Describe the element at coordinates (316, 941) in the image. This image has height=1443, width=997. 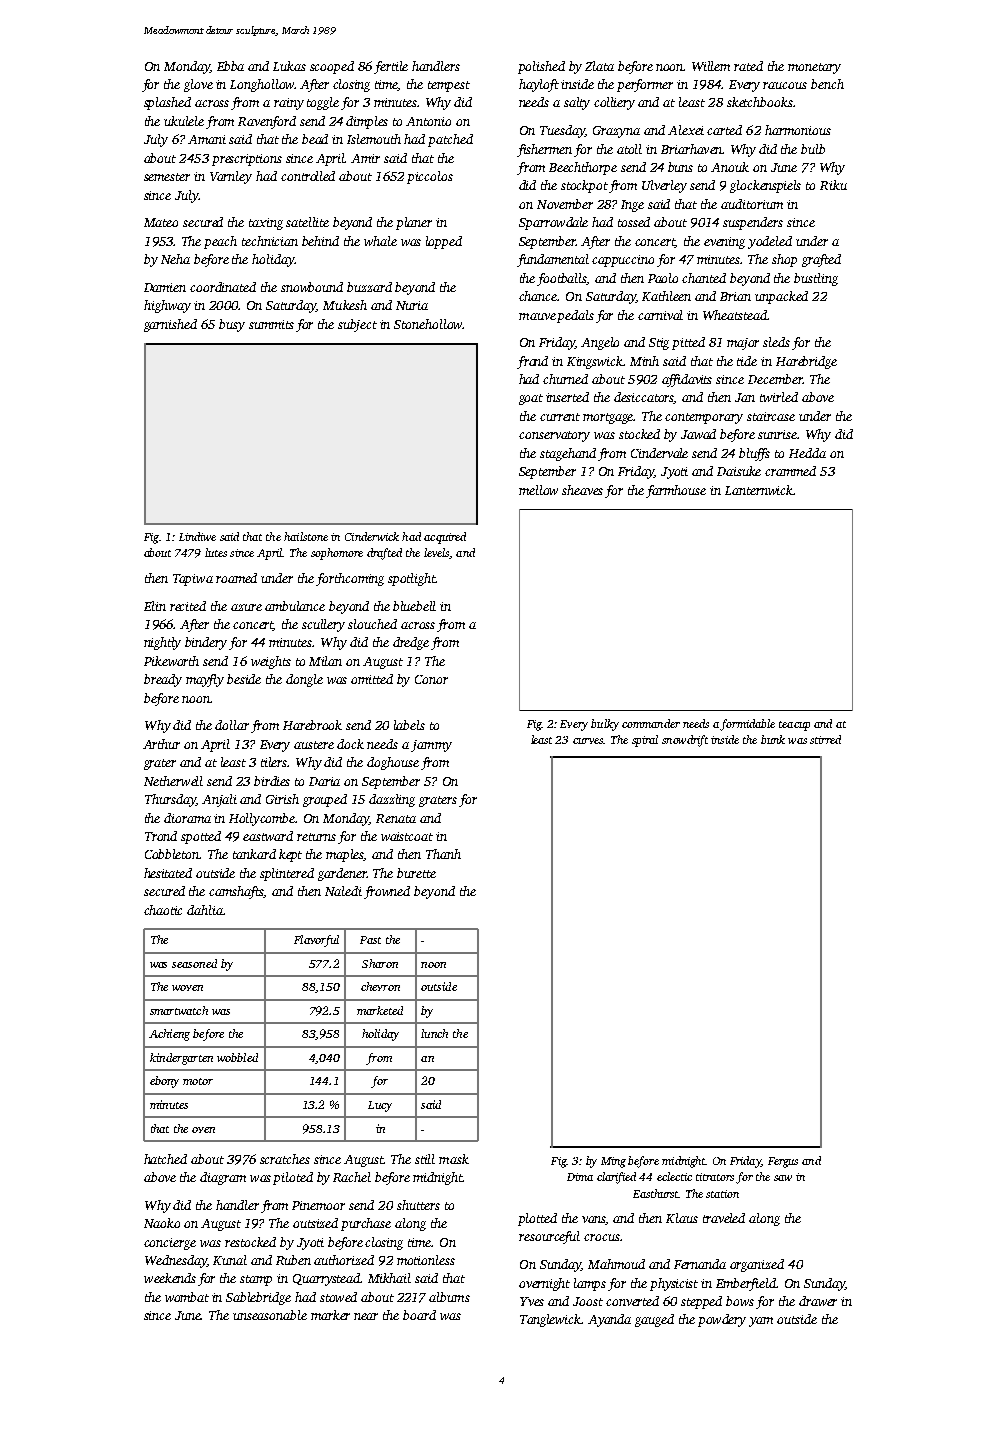
I see `Flavorful` at that location.
